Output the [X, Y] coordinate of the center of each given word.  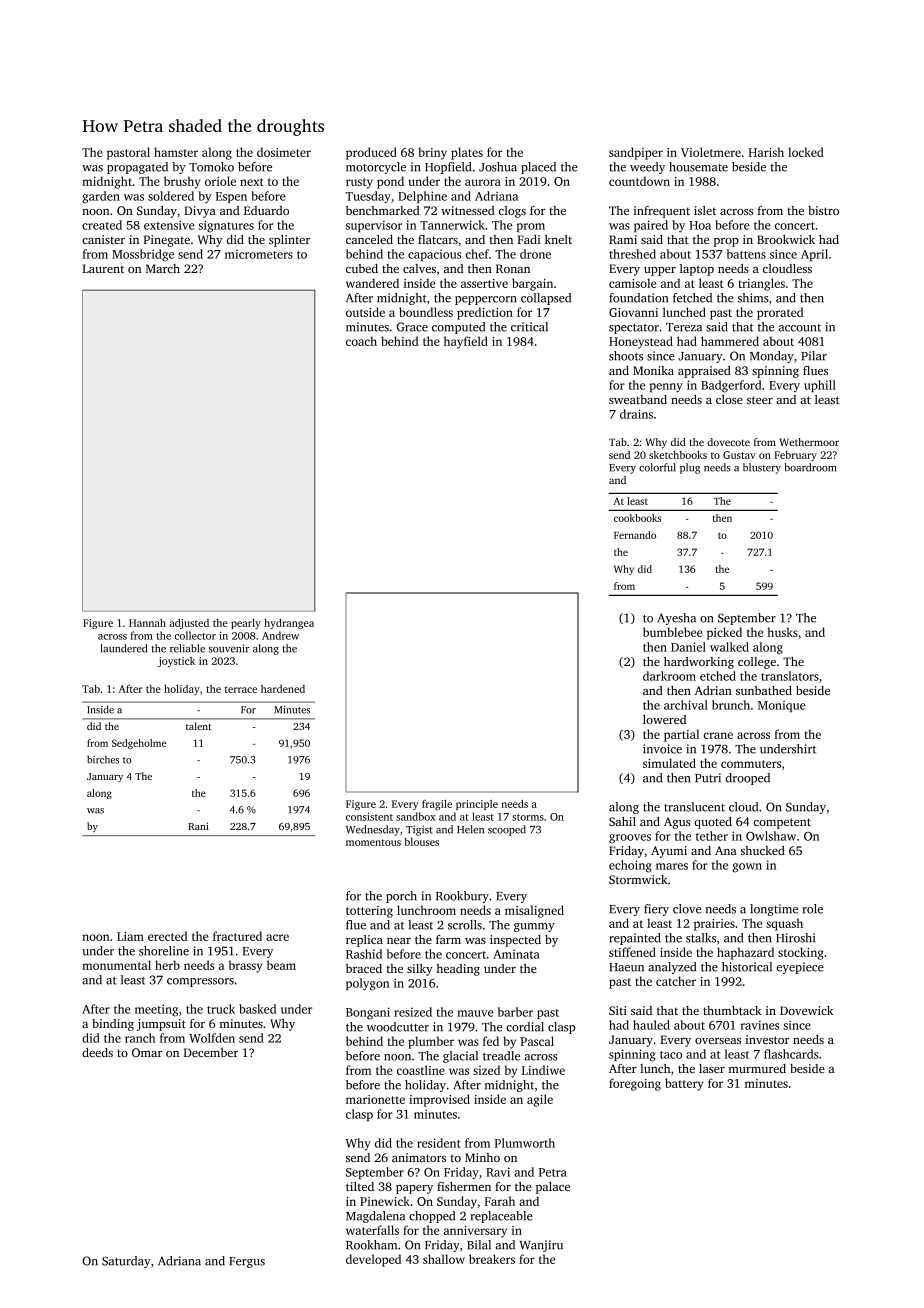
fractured [237, 936]
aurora [483, 182]
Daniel [688, 647]
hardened [283, 689]
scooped [507, 830]
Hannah [147, 623]
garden [101, 197]
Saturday [126, 1262]
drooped [748, 779]
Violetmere [711, 152]
